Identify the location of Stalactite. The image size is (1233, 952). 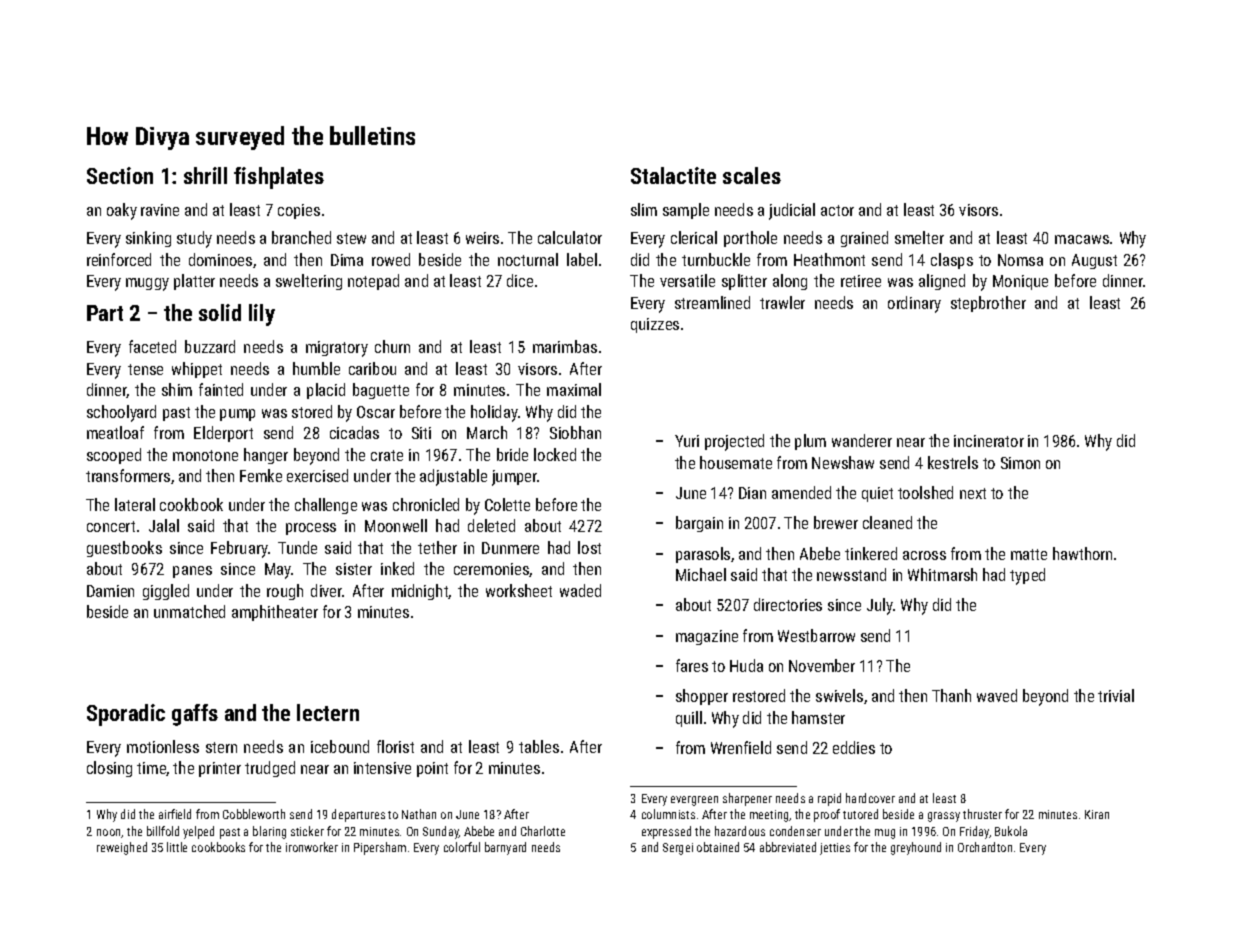
(673, 175).
